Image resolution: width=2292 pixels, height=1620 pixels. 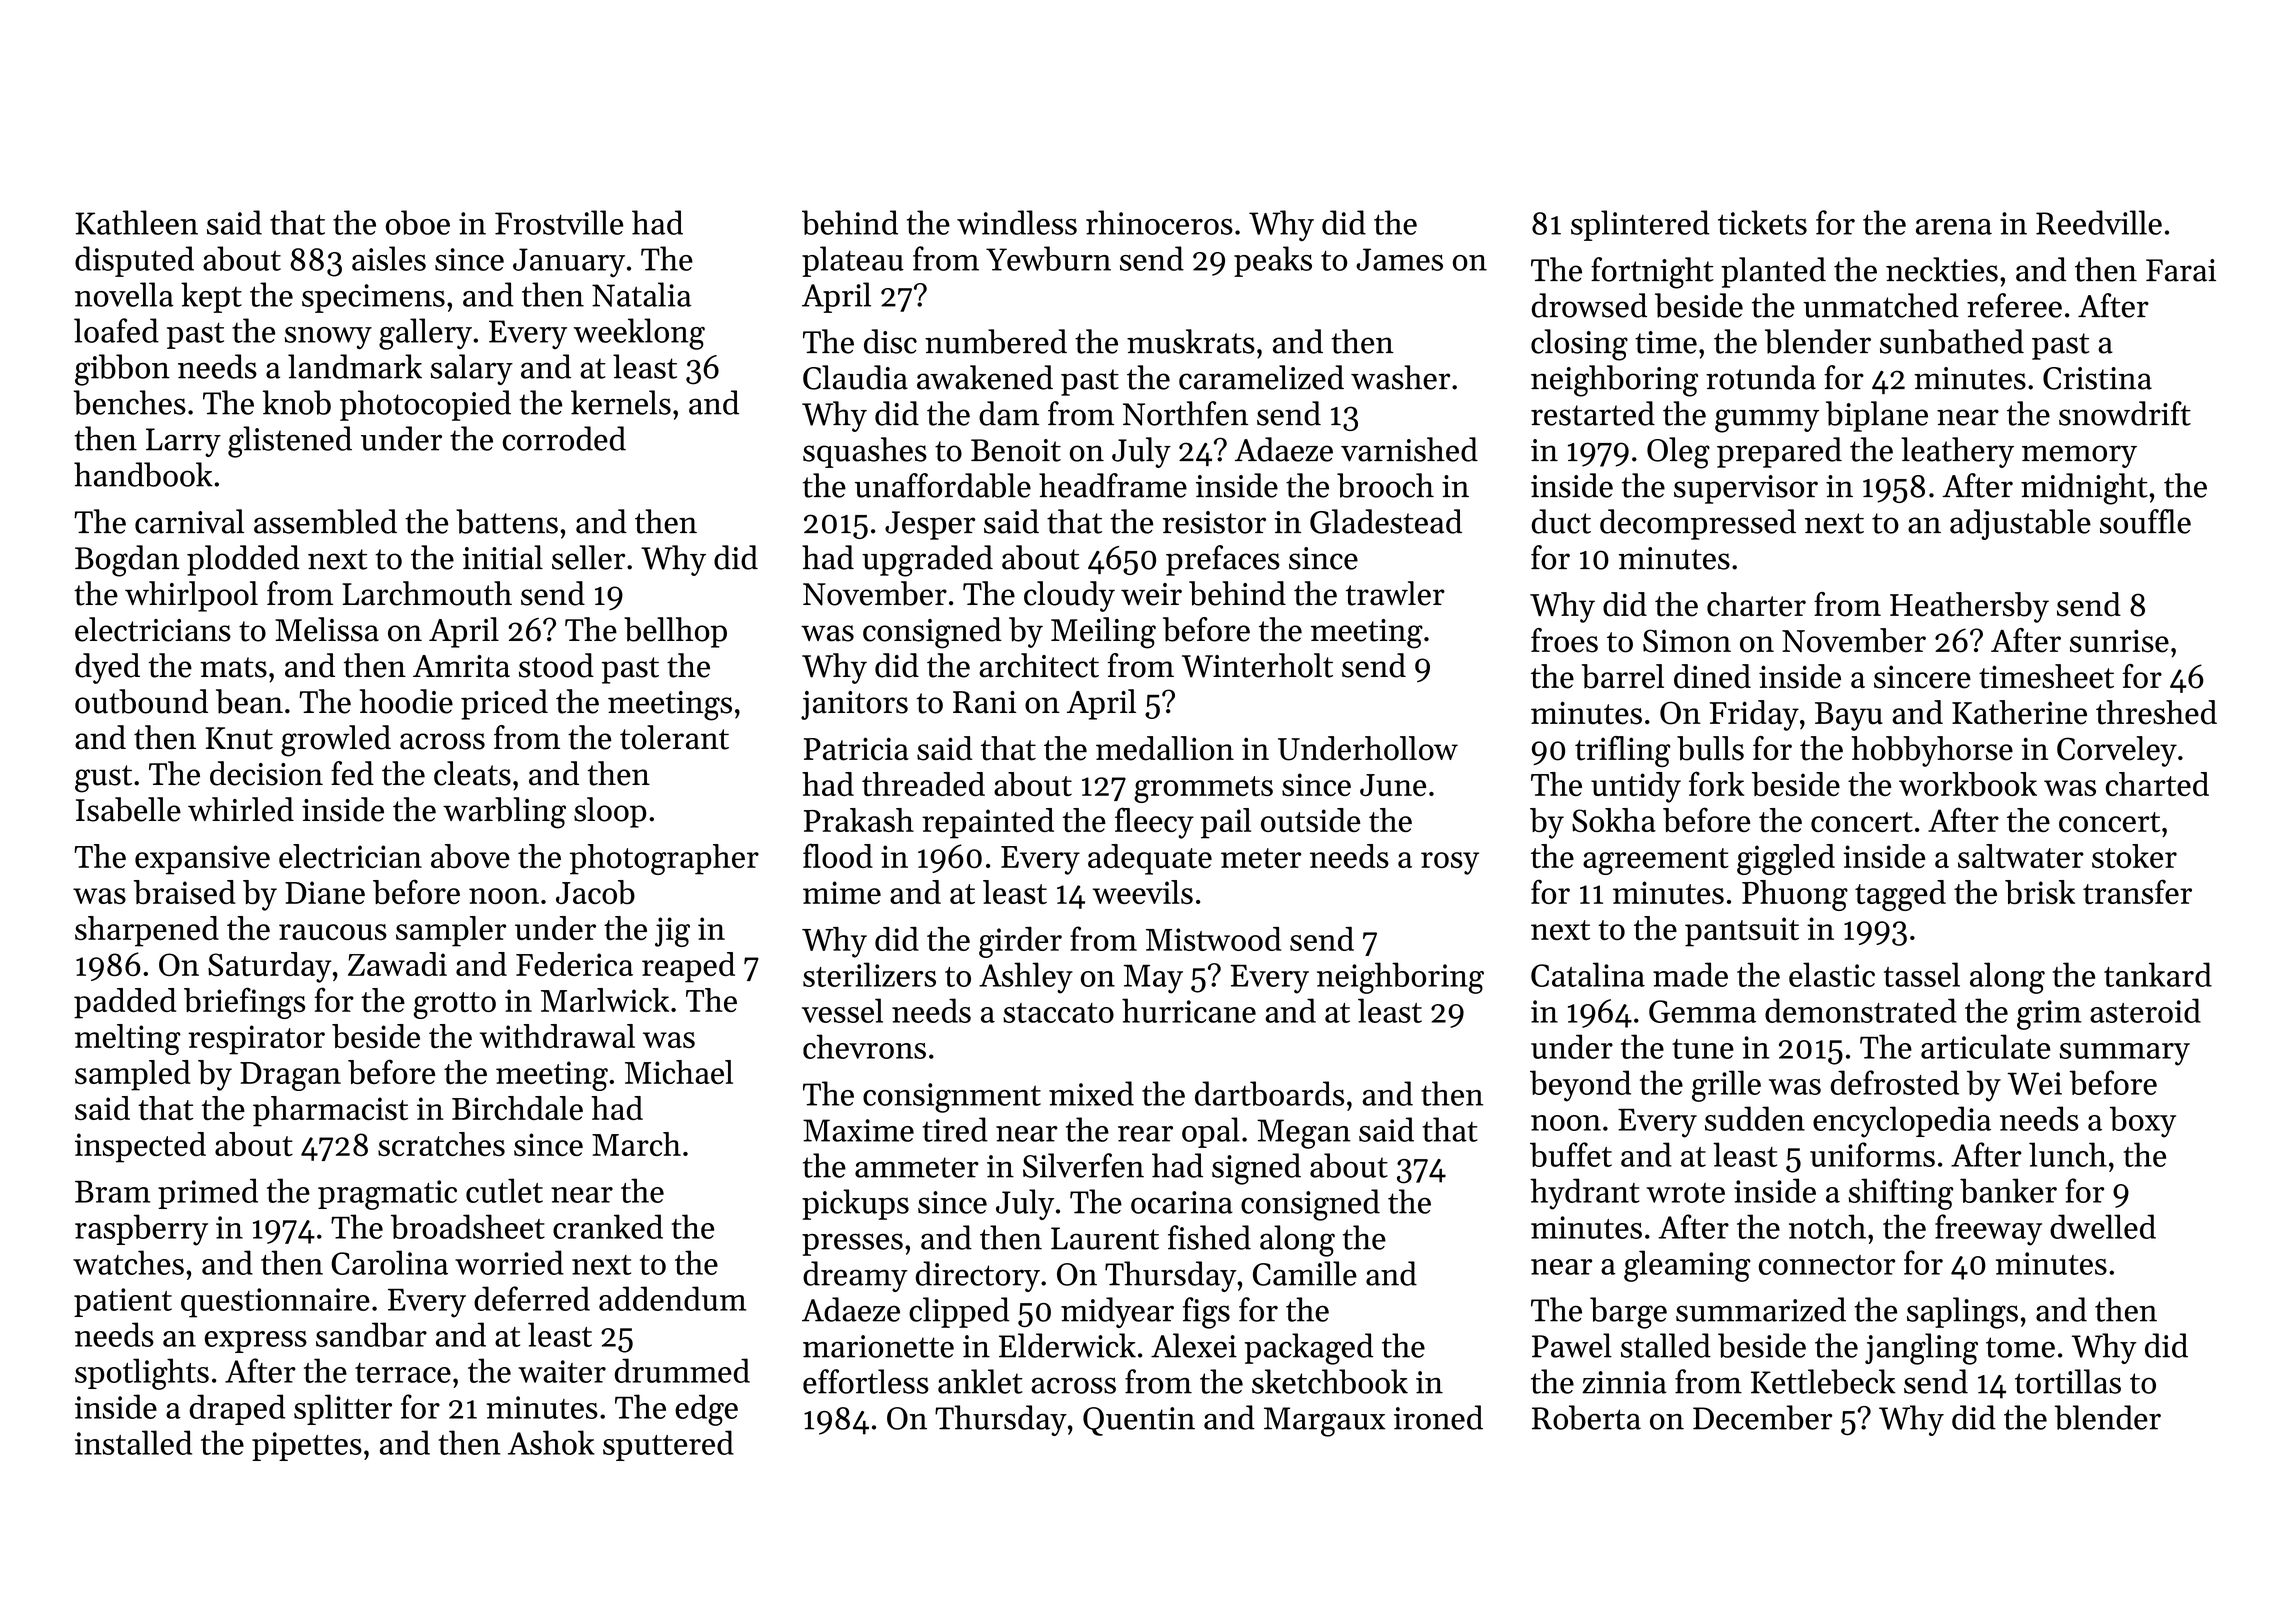 I want to click on outside, so click(x=1310, y=820).
